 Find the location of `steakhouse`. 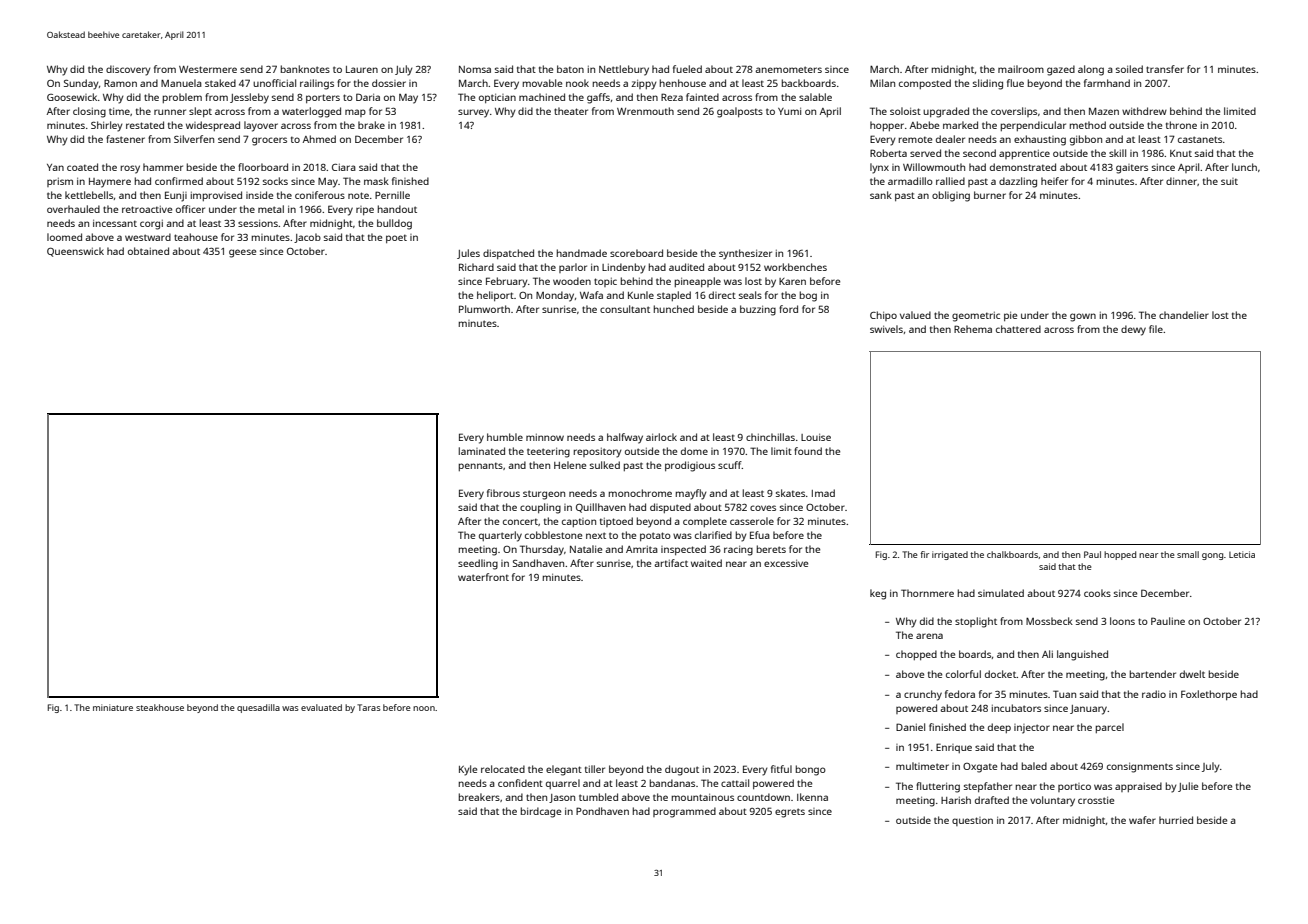

steakhouse is located at coordinates (160, 707).
